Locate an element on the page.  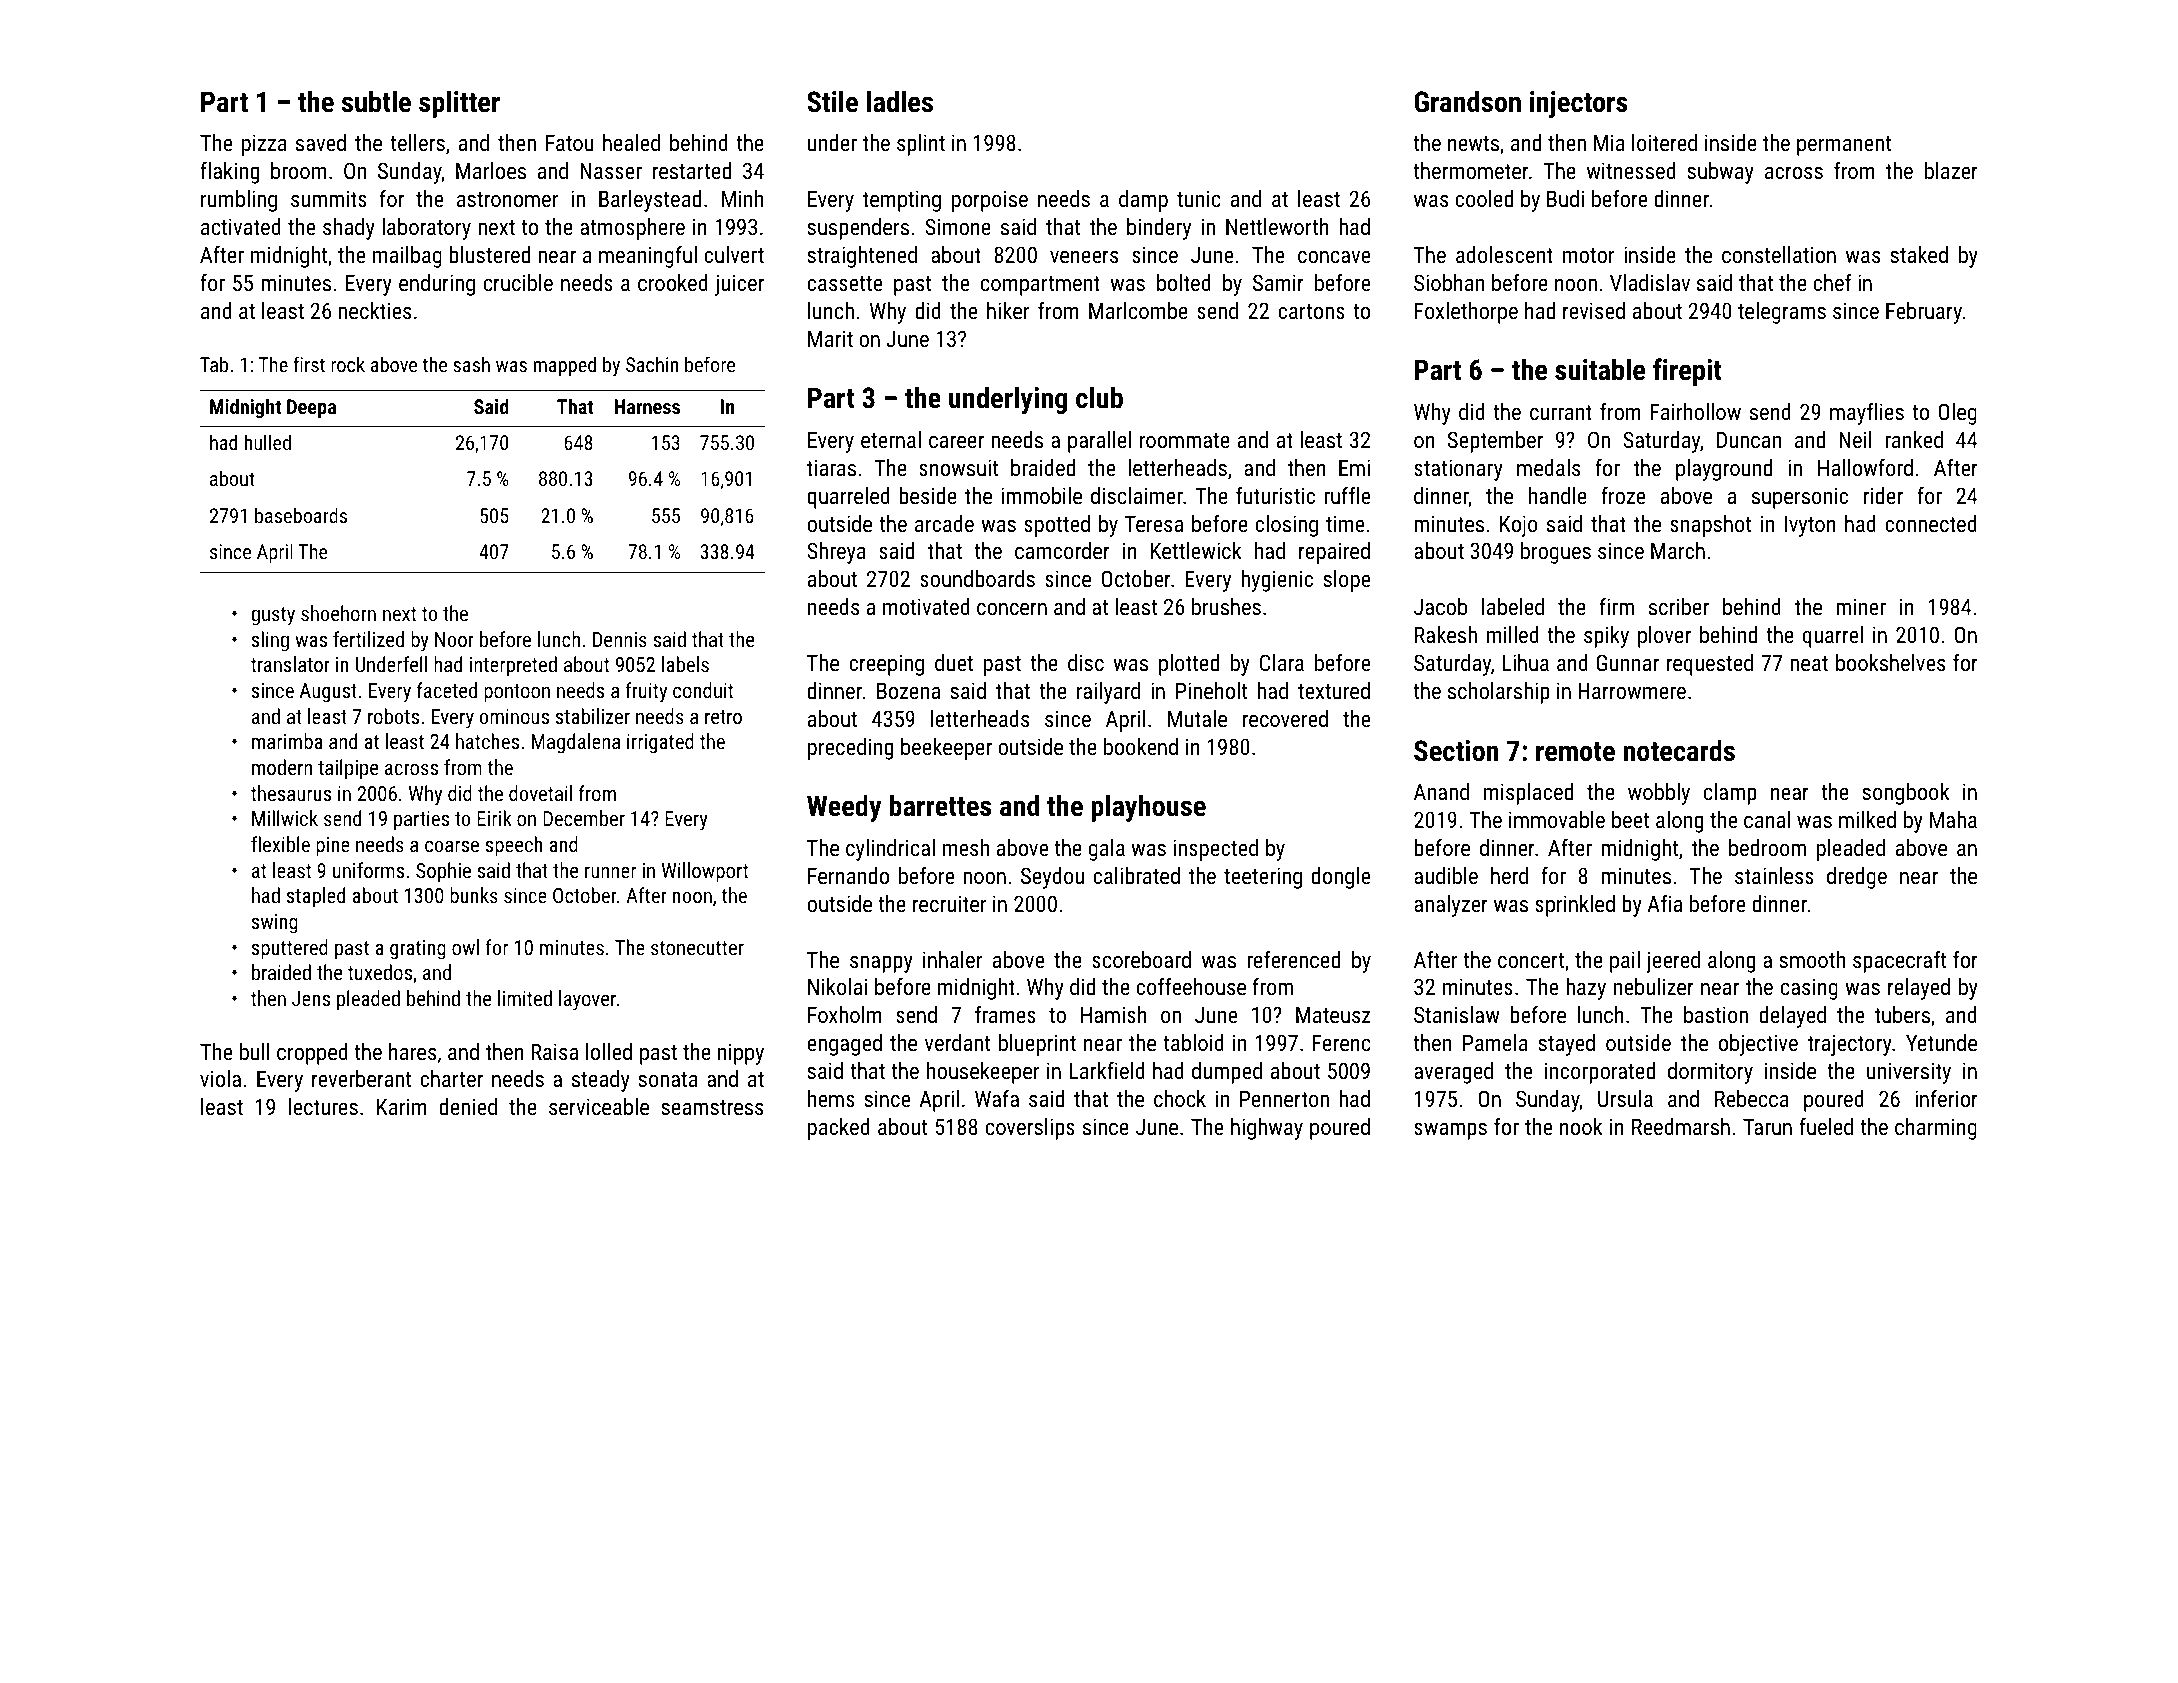
bastion is located at coordinates (1716, 1014).
